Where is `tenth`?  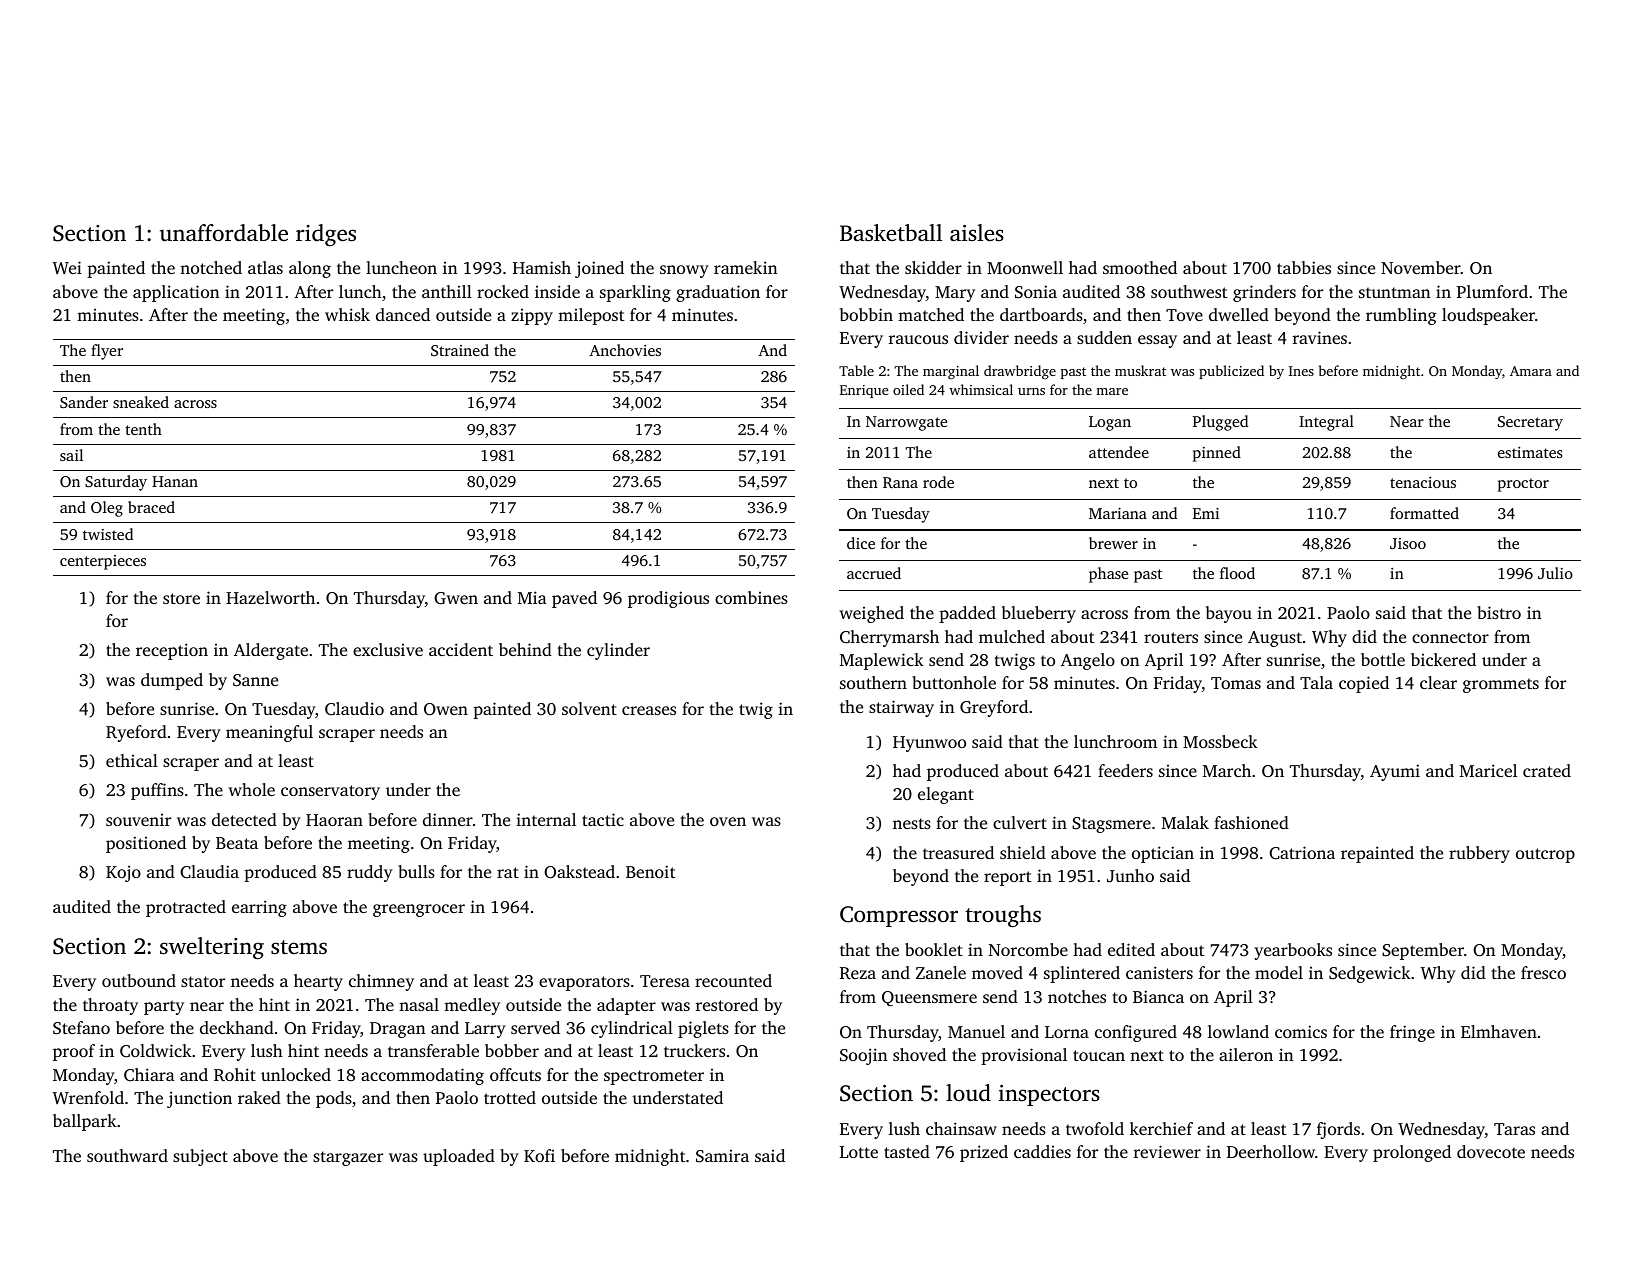 tenth is located at coordinates (143, 429).
